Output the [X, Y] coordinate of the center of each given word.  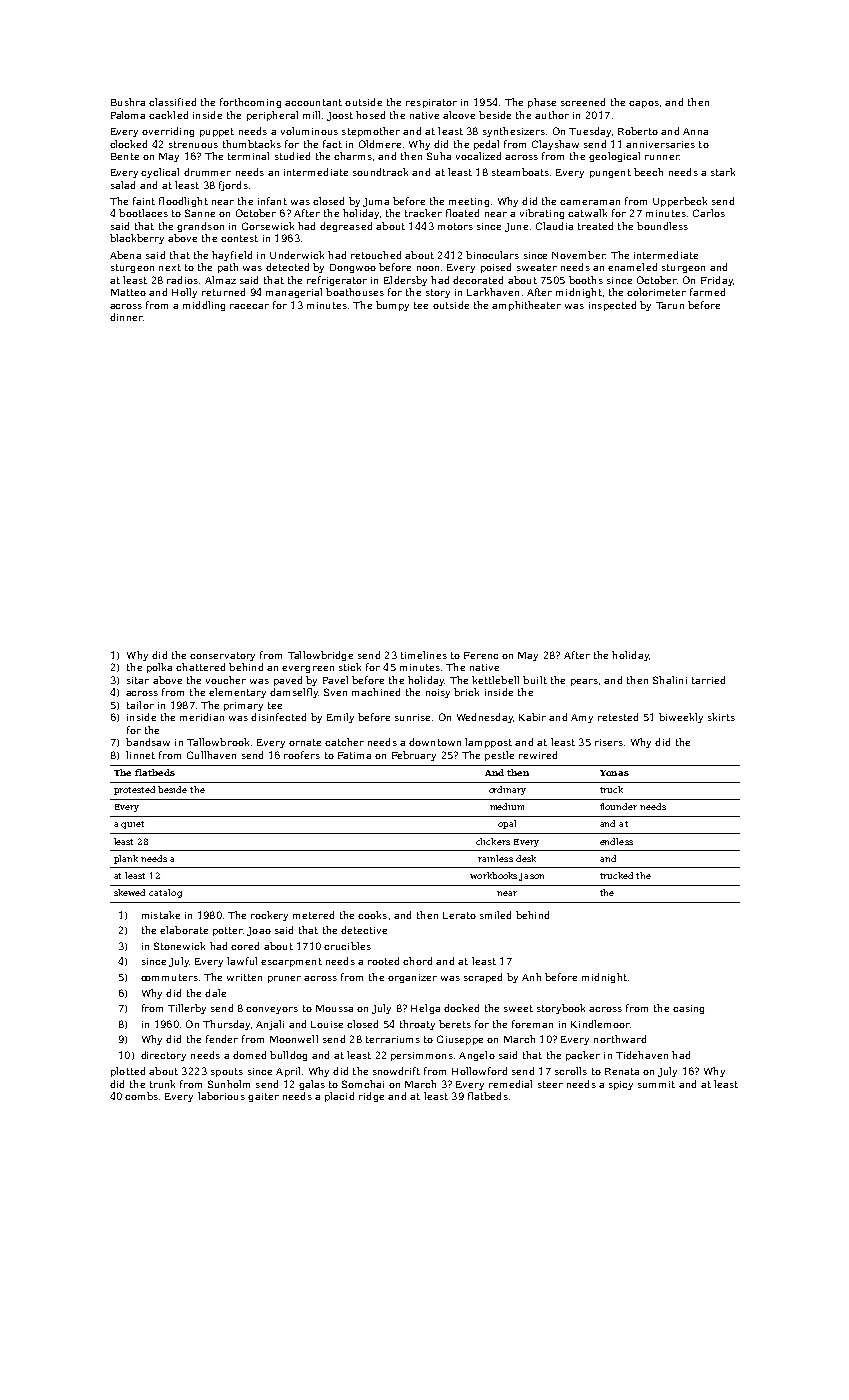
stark [723, 172]
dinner [126, 317]
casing [688, 1009]
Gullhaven [211, 755]
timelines [424, 655]
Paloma [128, 115]
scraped [483, 978]
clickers [493, 841]
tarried [708, 680]
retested [618, 717]
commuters [169, 977]
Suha [439, 156]
